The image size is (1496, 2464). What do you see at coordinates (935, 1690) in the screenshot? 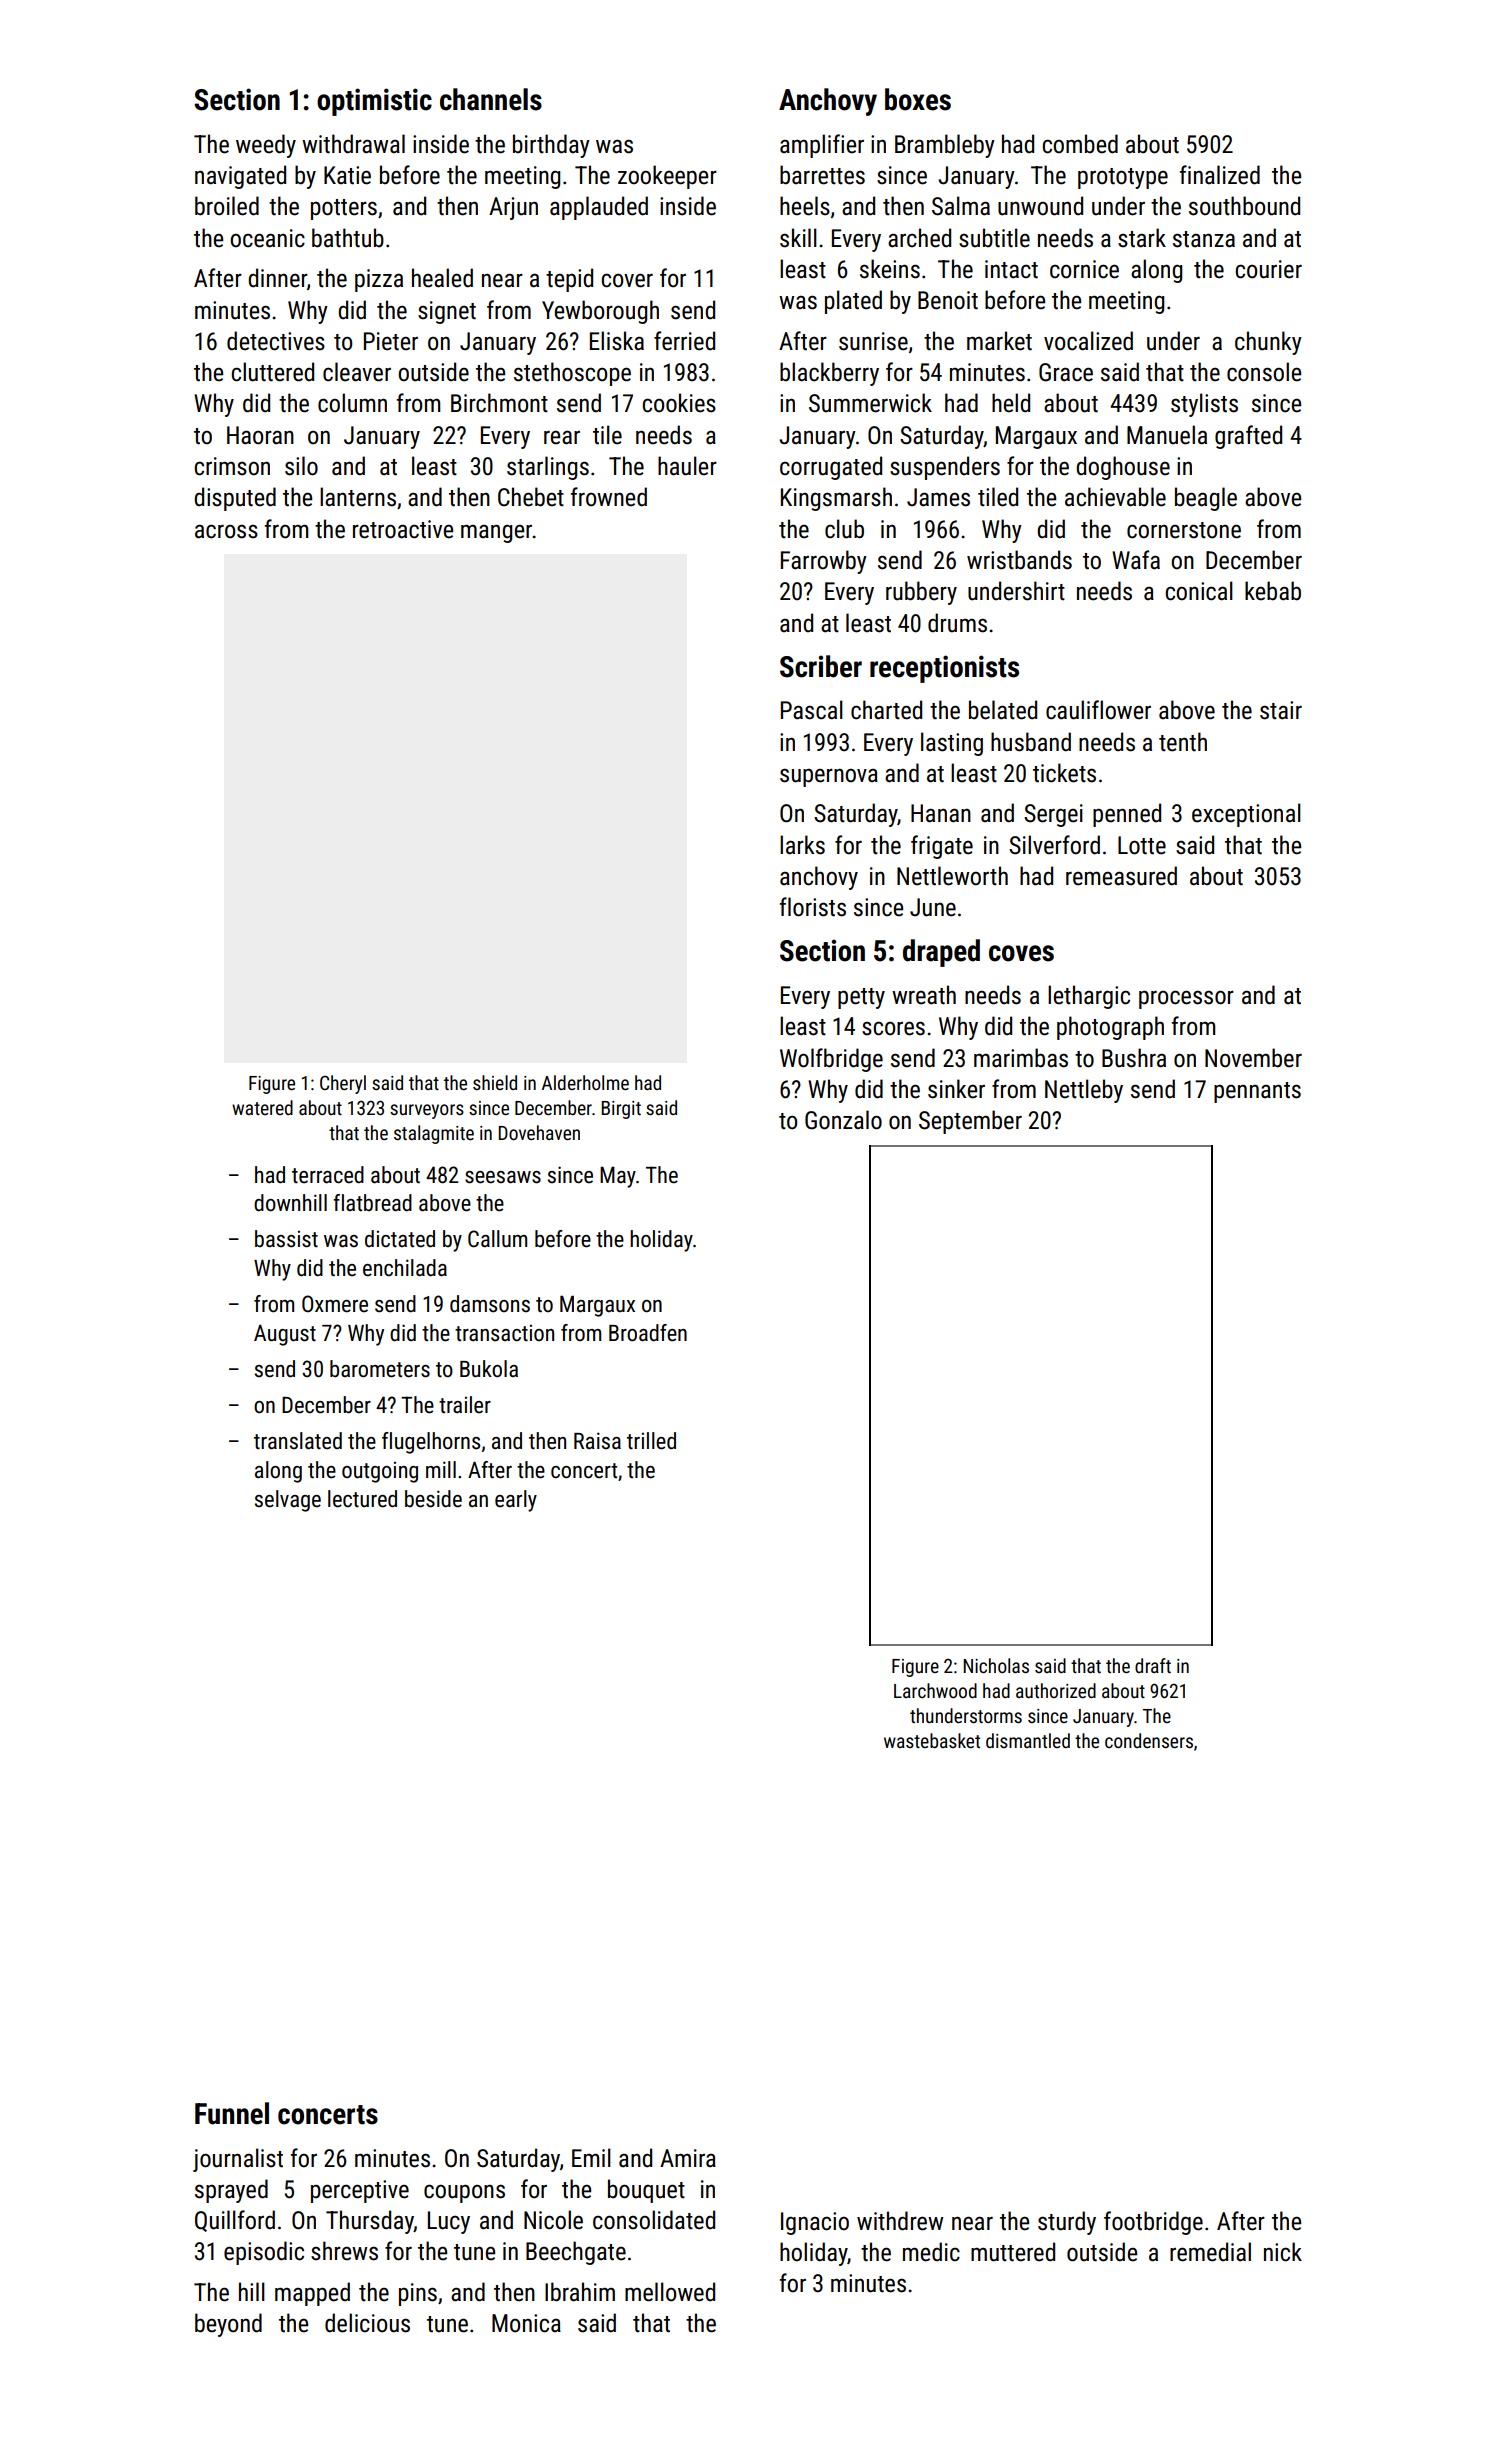
I see `Larchwood` at bounding box center [935, 1690].
